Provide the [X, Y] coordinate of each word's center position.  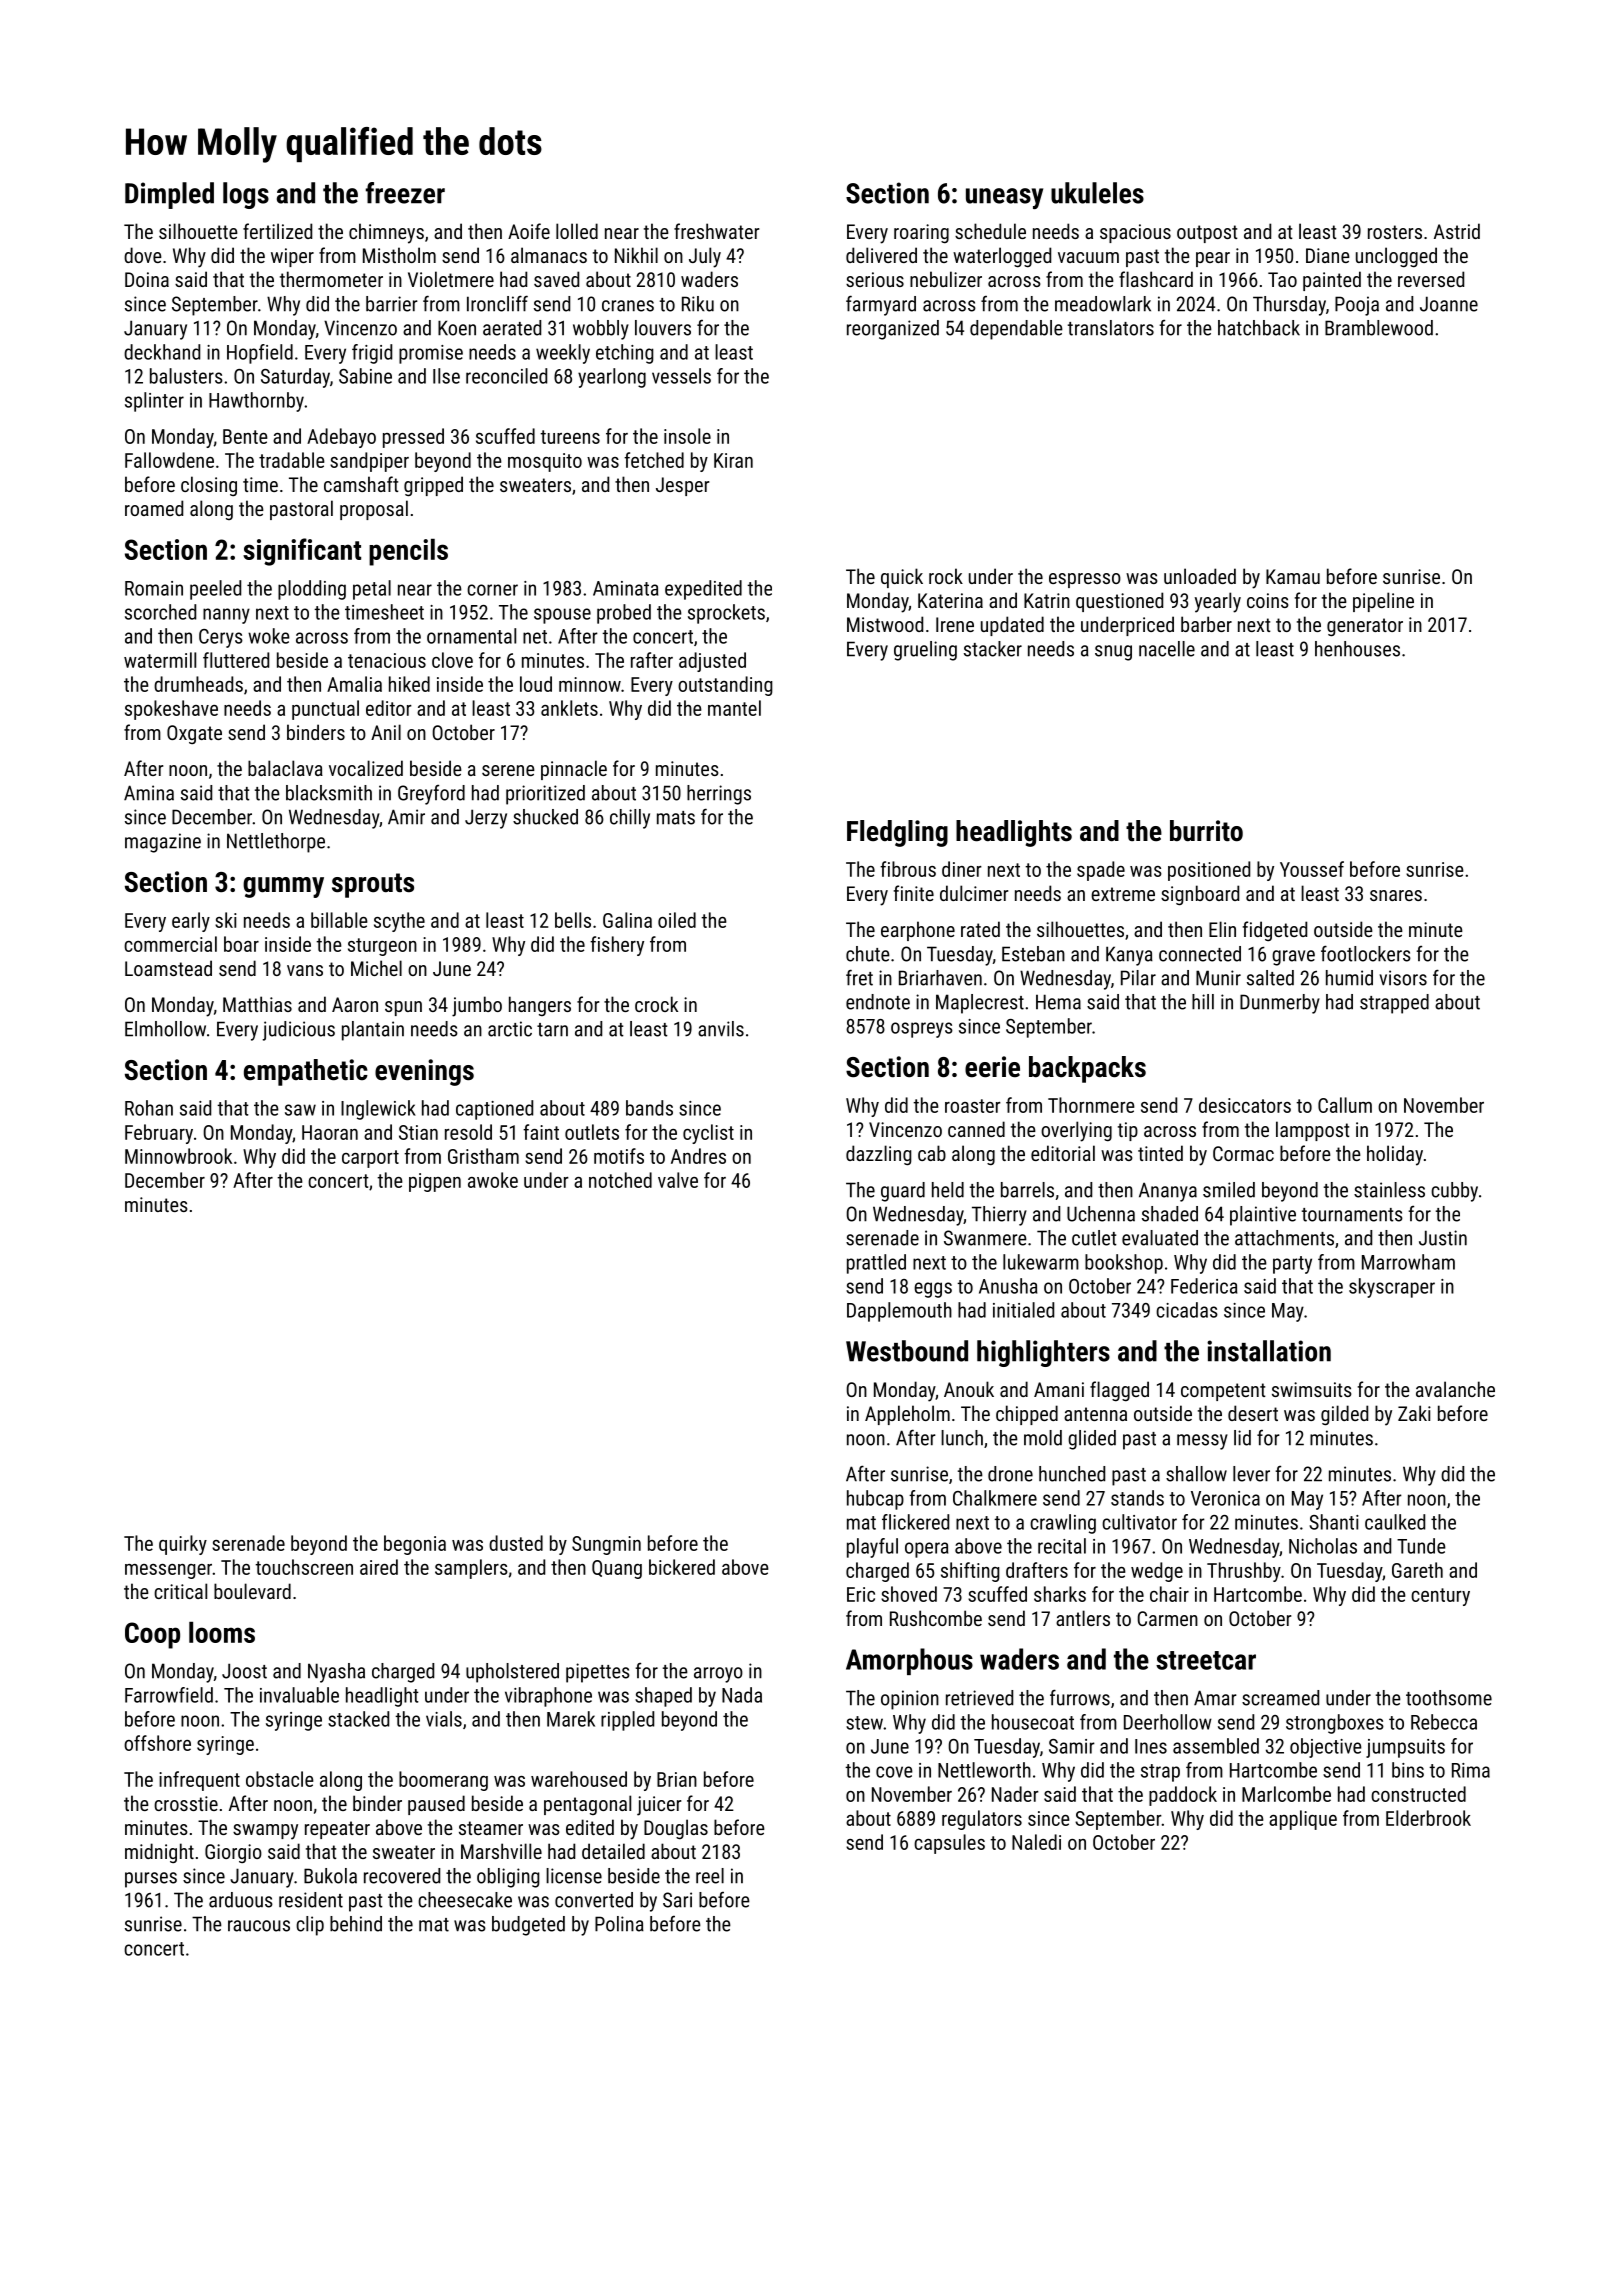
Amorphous [909, 1661]
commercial [170, 944]
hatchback [1259, 328]
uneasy [1004, 198]
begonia [415, 1545]
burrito [1206, 831]
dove [143, 255]
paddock [1183, 1796]
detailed [613, 1851]
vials [444, 1719]
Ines [1151, 1746]
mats [676, 818]
